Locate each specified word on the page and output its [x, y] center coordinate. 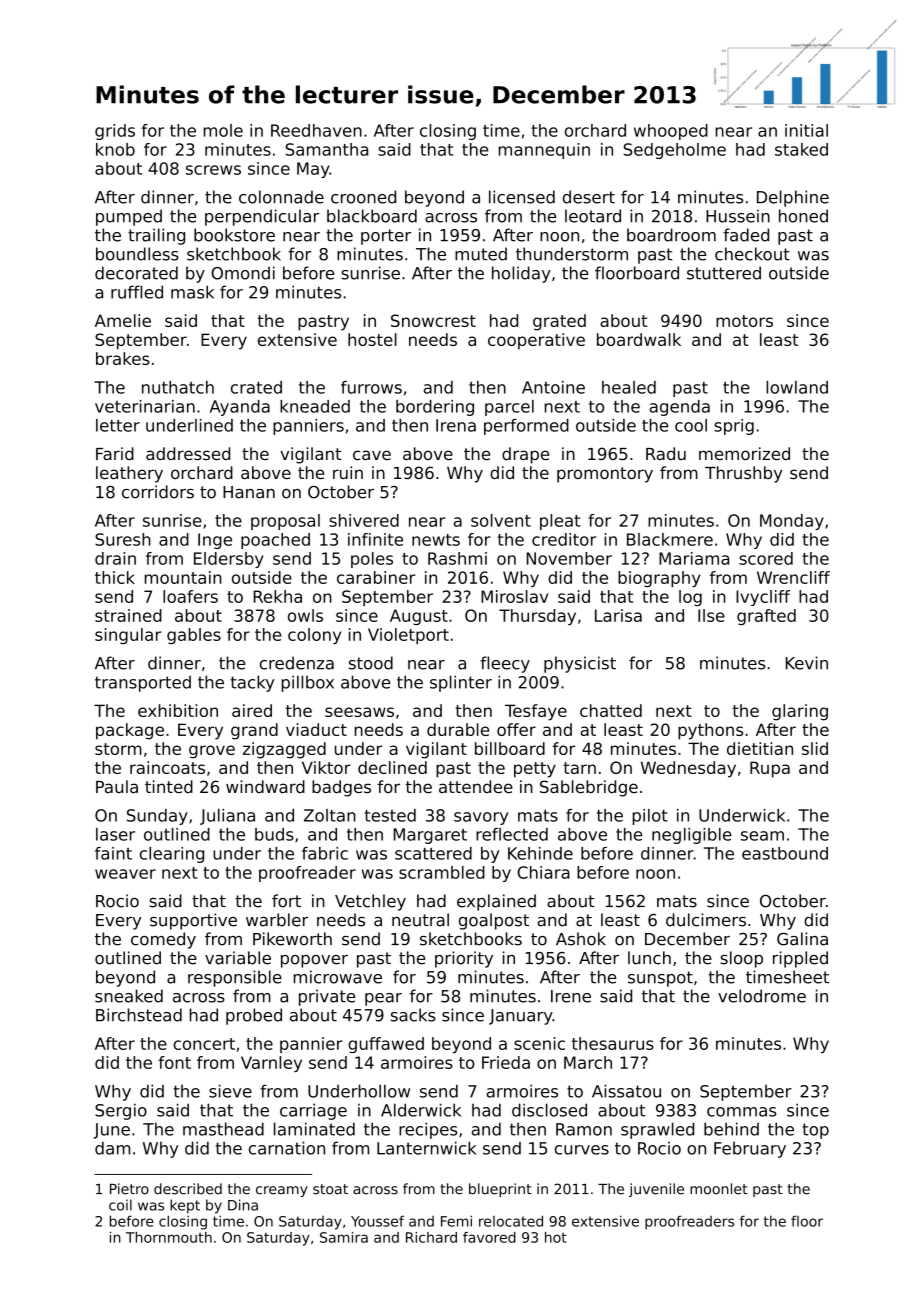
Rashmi [457, 558]
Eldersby [229, 560]
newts [436, 540]
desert [589, 197]
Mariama [694, 558]
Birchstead [139, 1015]
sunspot [660, 979]
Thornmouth [169, 1237]
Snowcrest [433, 320]
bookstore [234, 235]
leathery [129, 474]
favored [489, 1237]
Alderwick [421, 1110]
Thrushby [743, 474]
